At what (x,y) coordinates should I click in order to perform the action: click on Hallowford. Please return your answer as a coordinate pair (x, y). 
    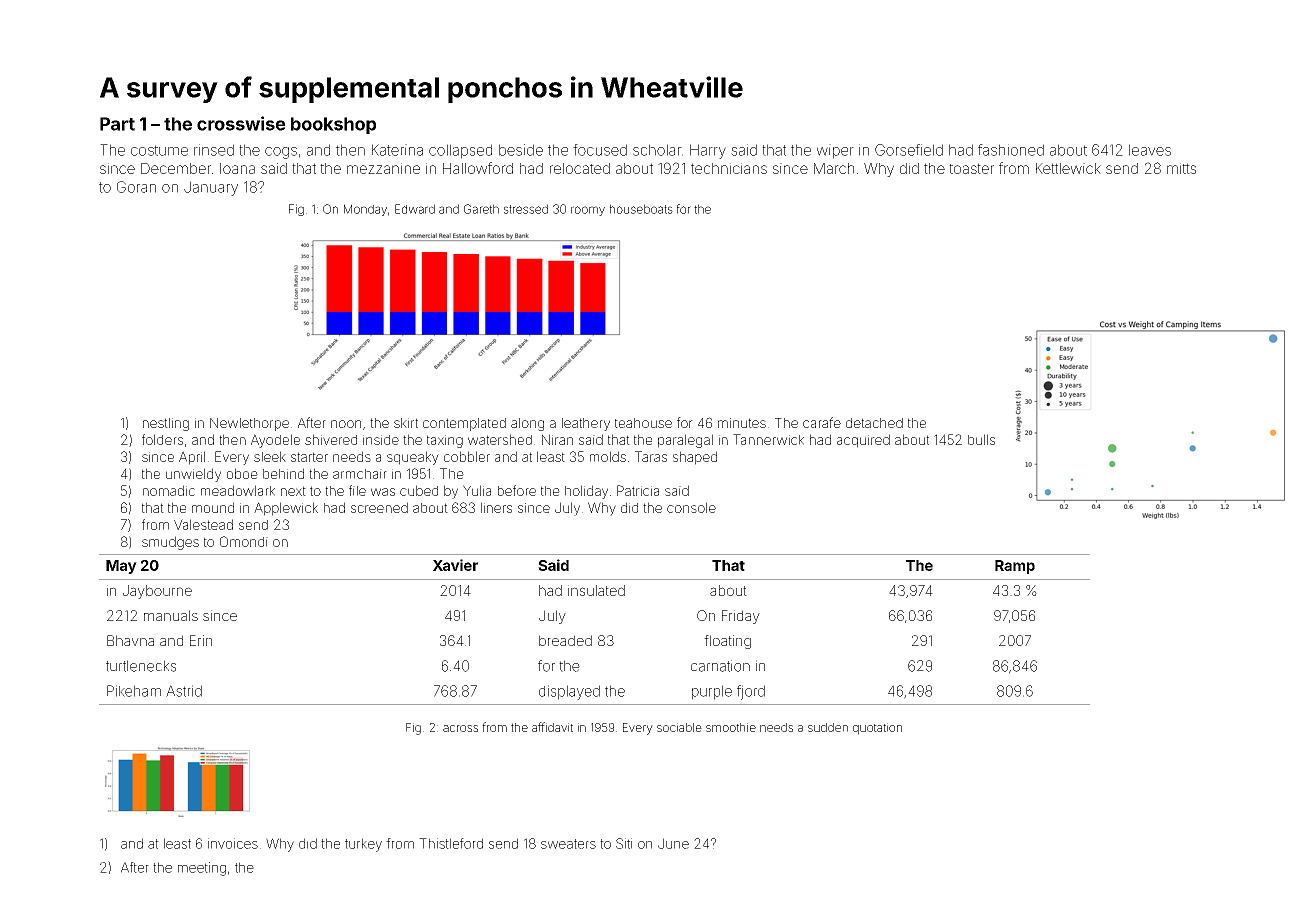
    Looking at the image, I should click on (478, 168).
